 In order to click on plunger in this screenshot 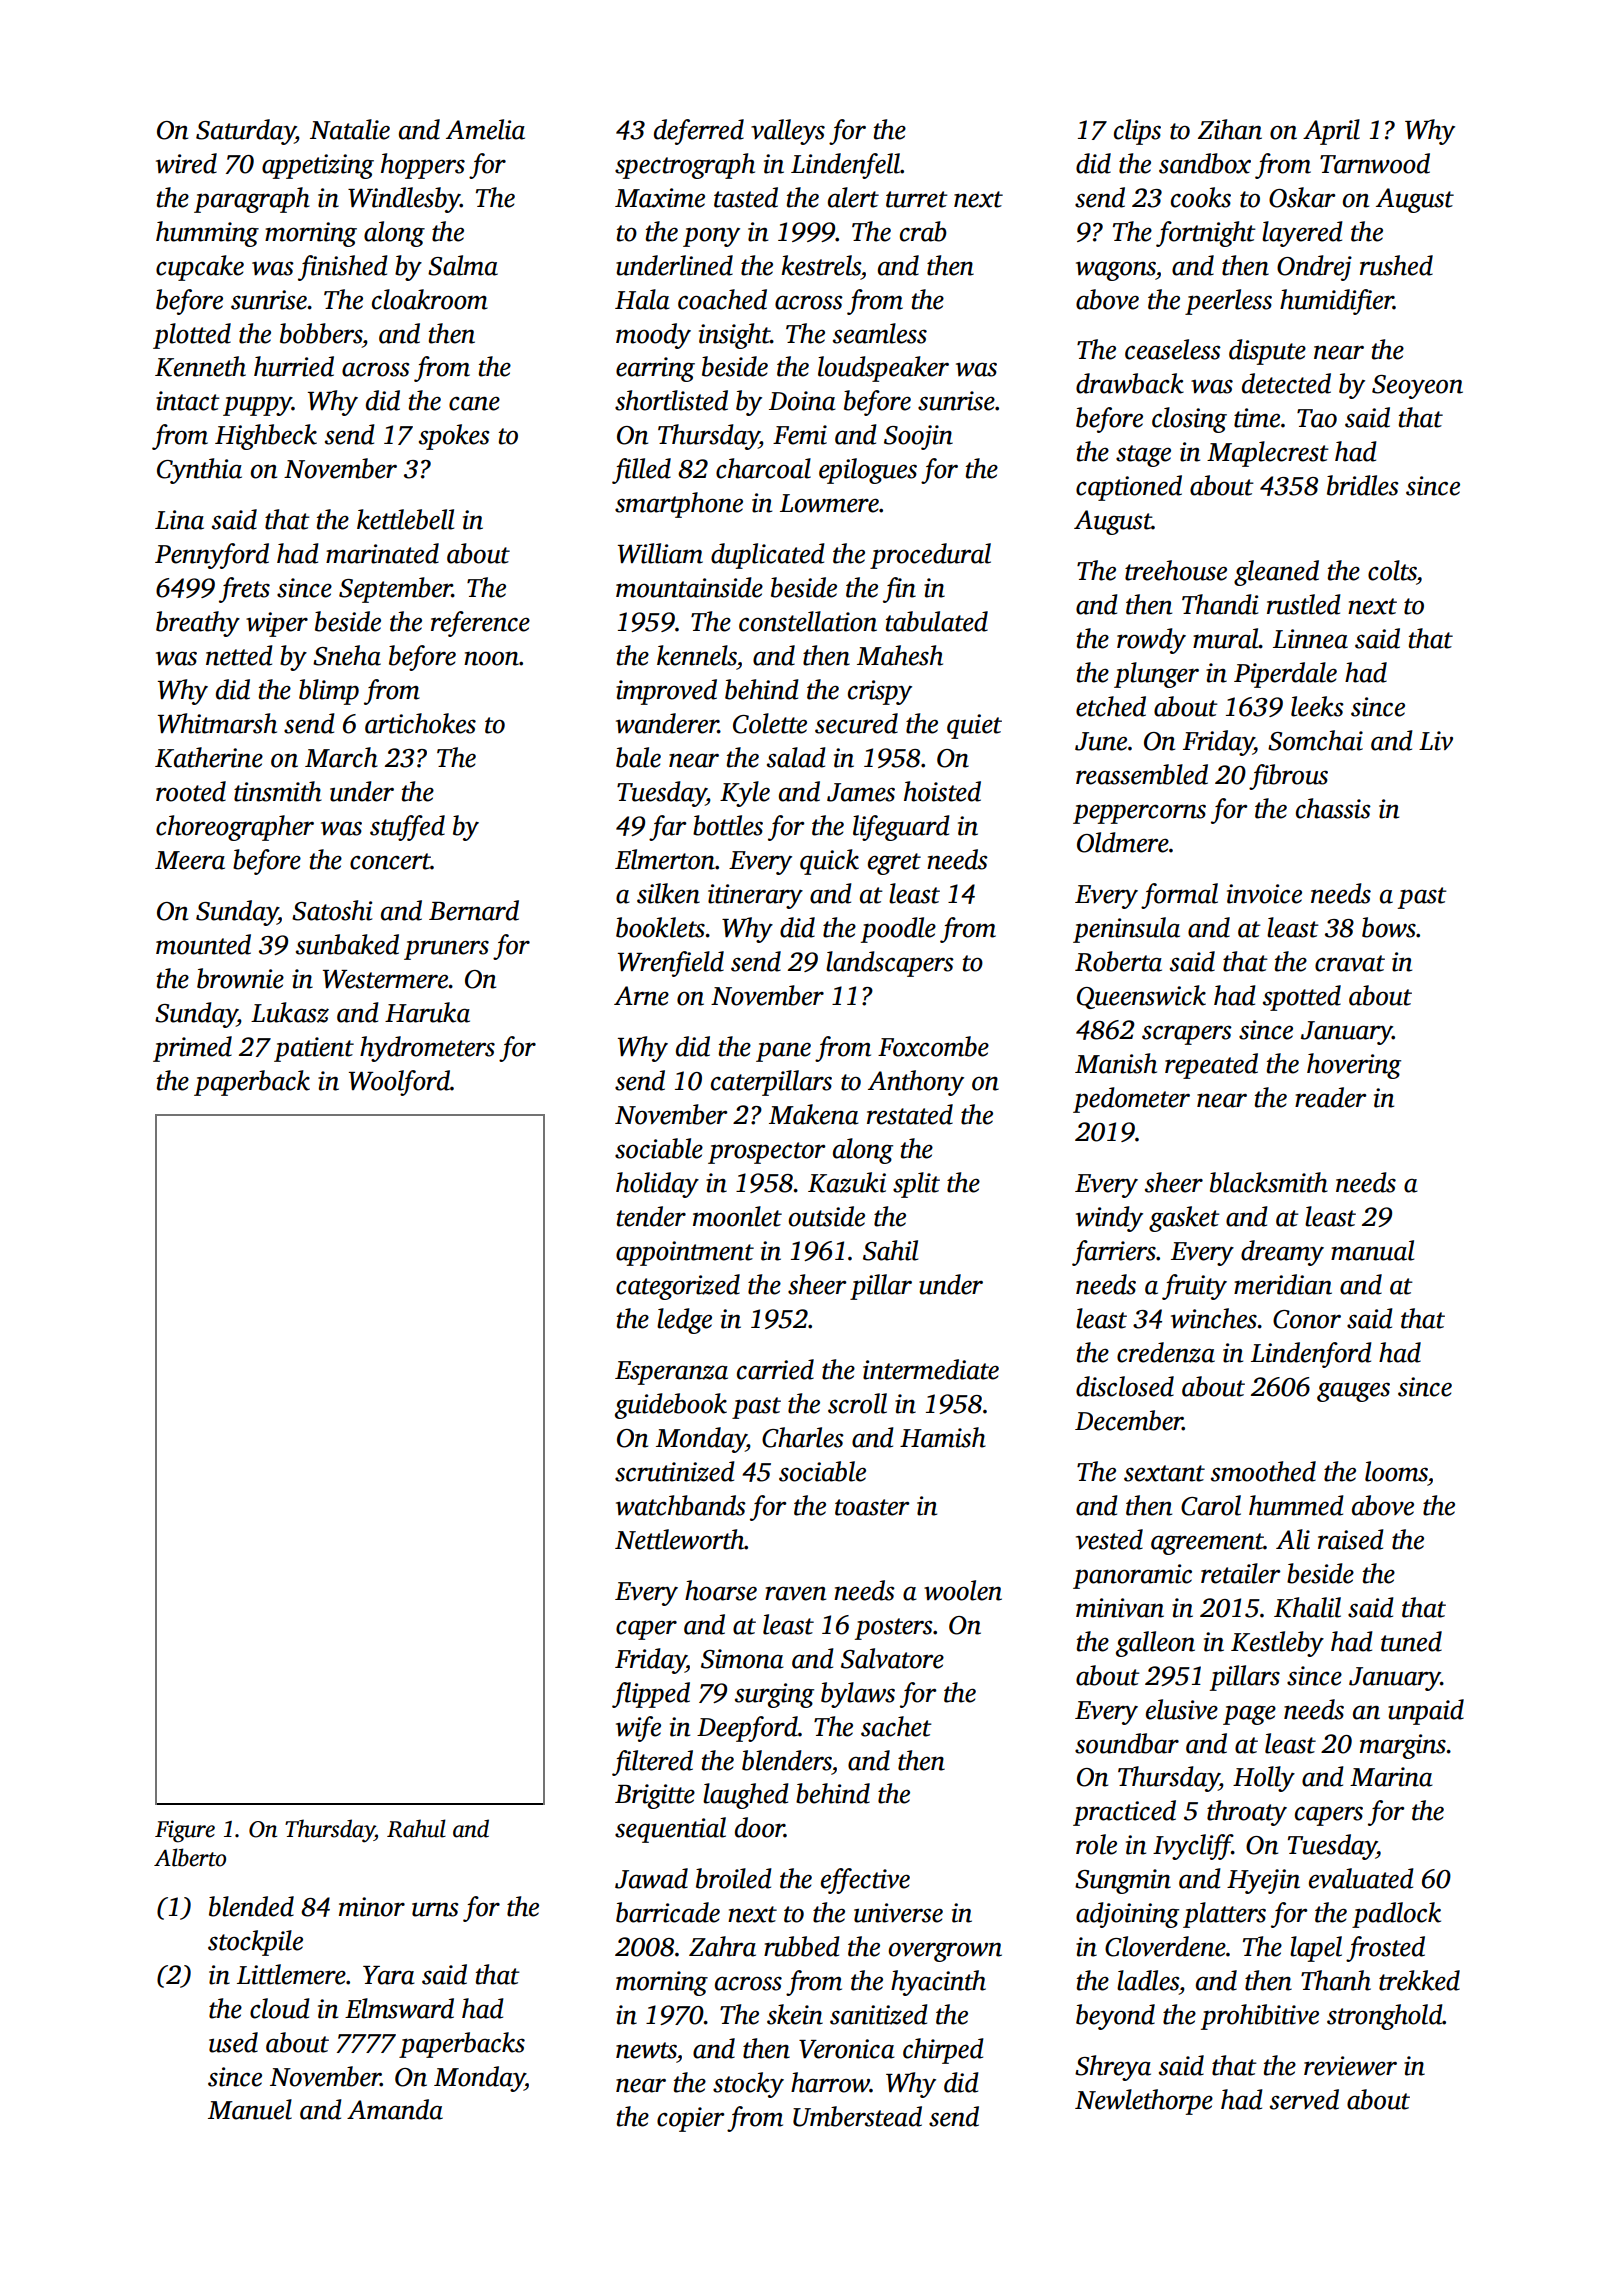, I will do `click(1156, 675)`.
